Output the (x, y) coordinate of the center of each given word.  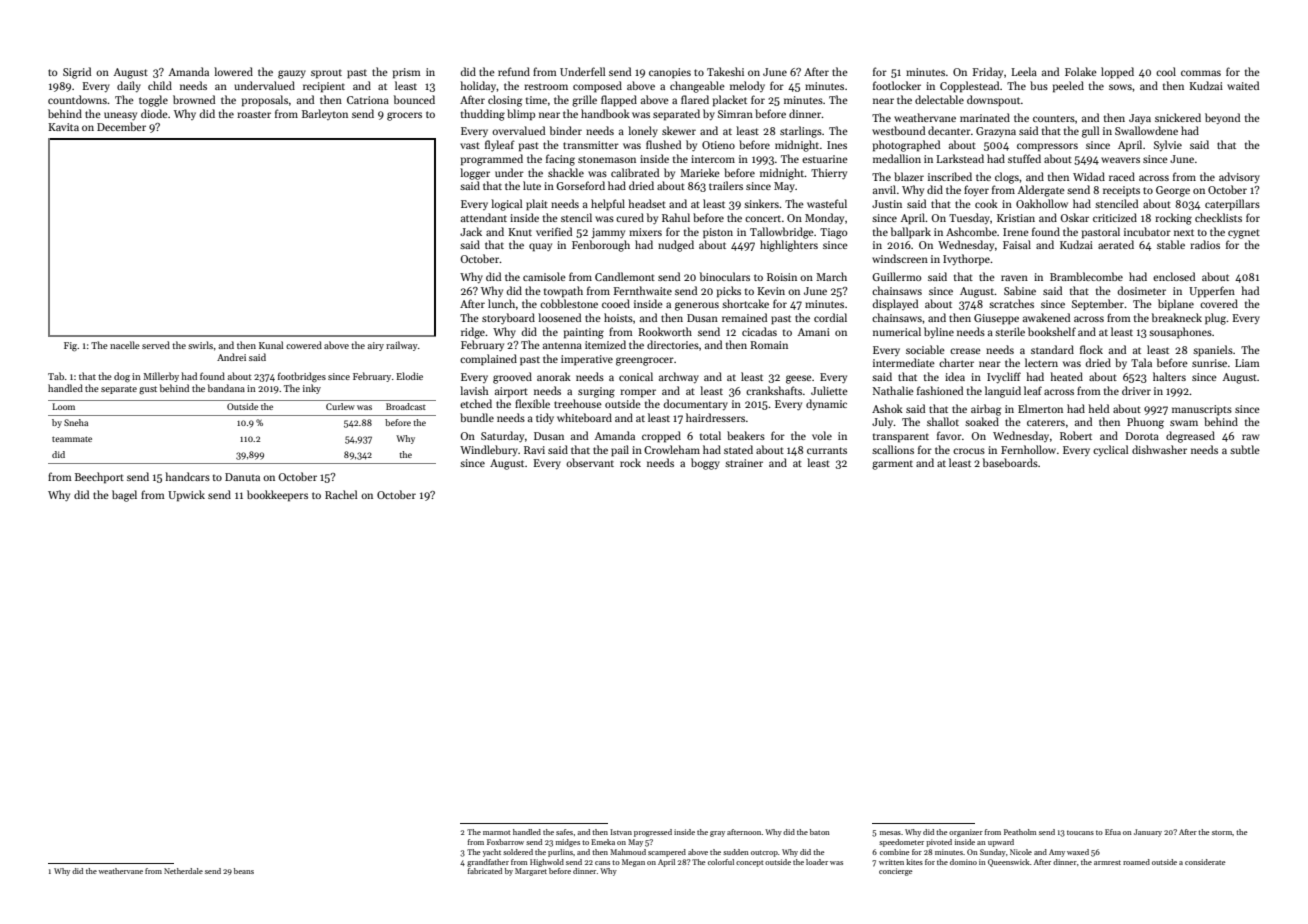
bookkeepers (277, 496)
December (121, 126)
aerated (1116, 244)
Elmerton (1040, 408)
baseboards (1010, 462)
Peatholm (1020, 832)
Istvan (621, 832)
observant (590, 462)
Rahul (676, 217)
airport (511, 392)
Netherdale (183, 871)
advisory (1239, 177)
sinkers (761, 203)
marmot (497, 832)
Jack (471, 231)
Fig (70, 347)
